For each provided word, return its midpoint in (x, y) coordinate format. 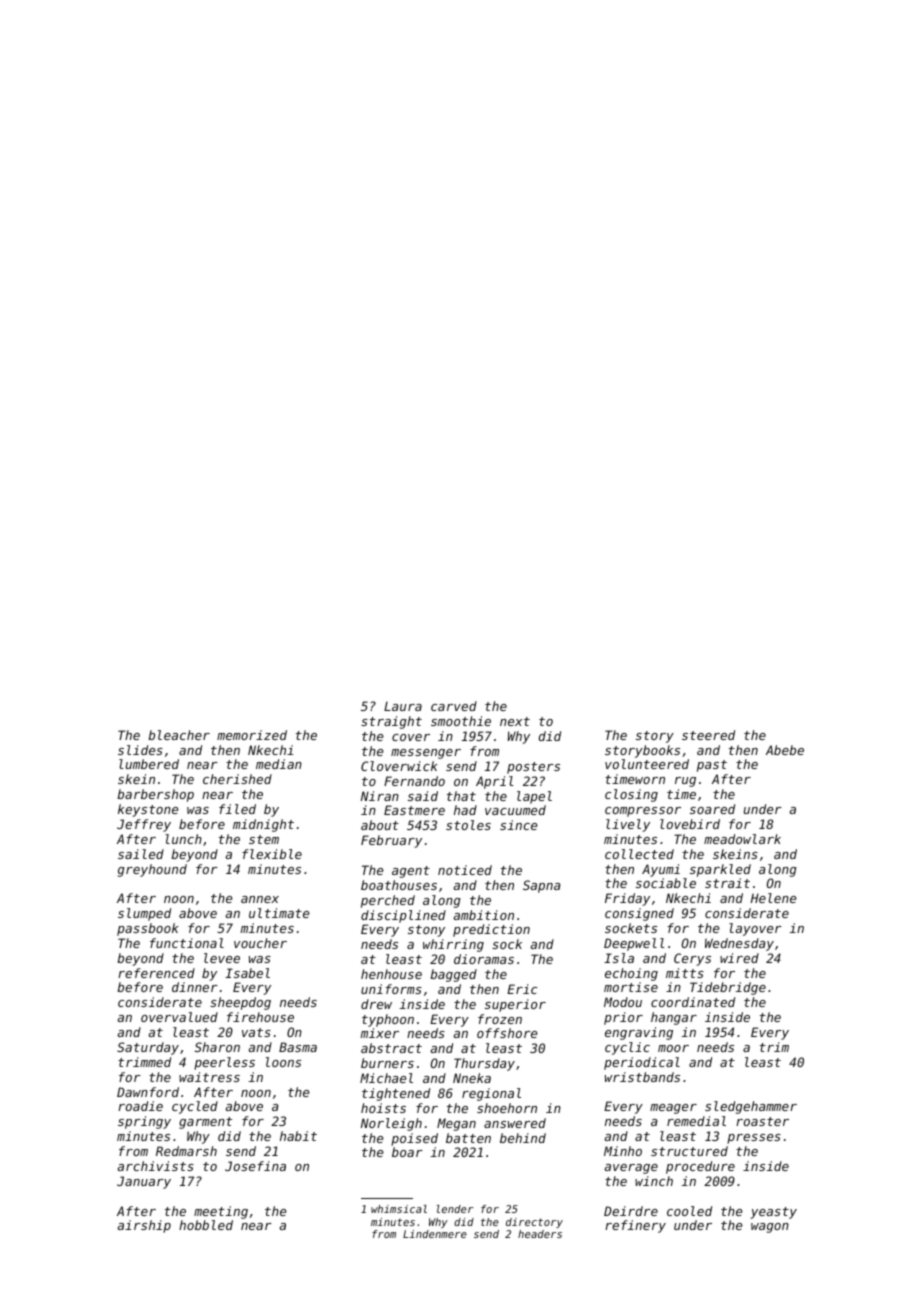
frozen (500, 1019)
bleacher (179, 735)
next (515, 721)
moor (673, 1048)
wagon (770, 1228)
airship (144, 1226)
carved (454, 706)
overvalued (179, 1017)
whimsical (399, 1209)
